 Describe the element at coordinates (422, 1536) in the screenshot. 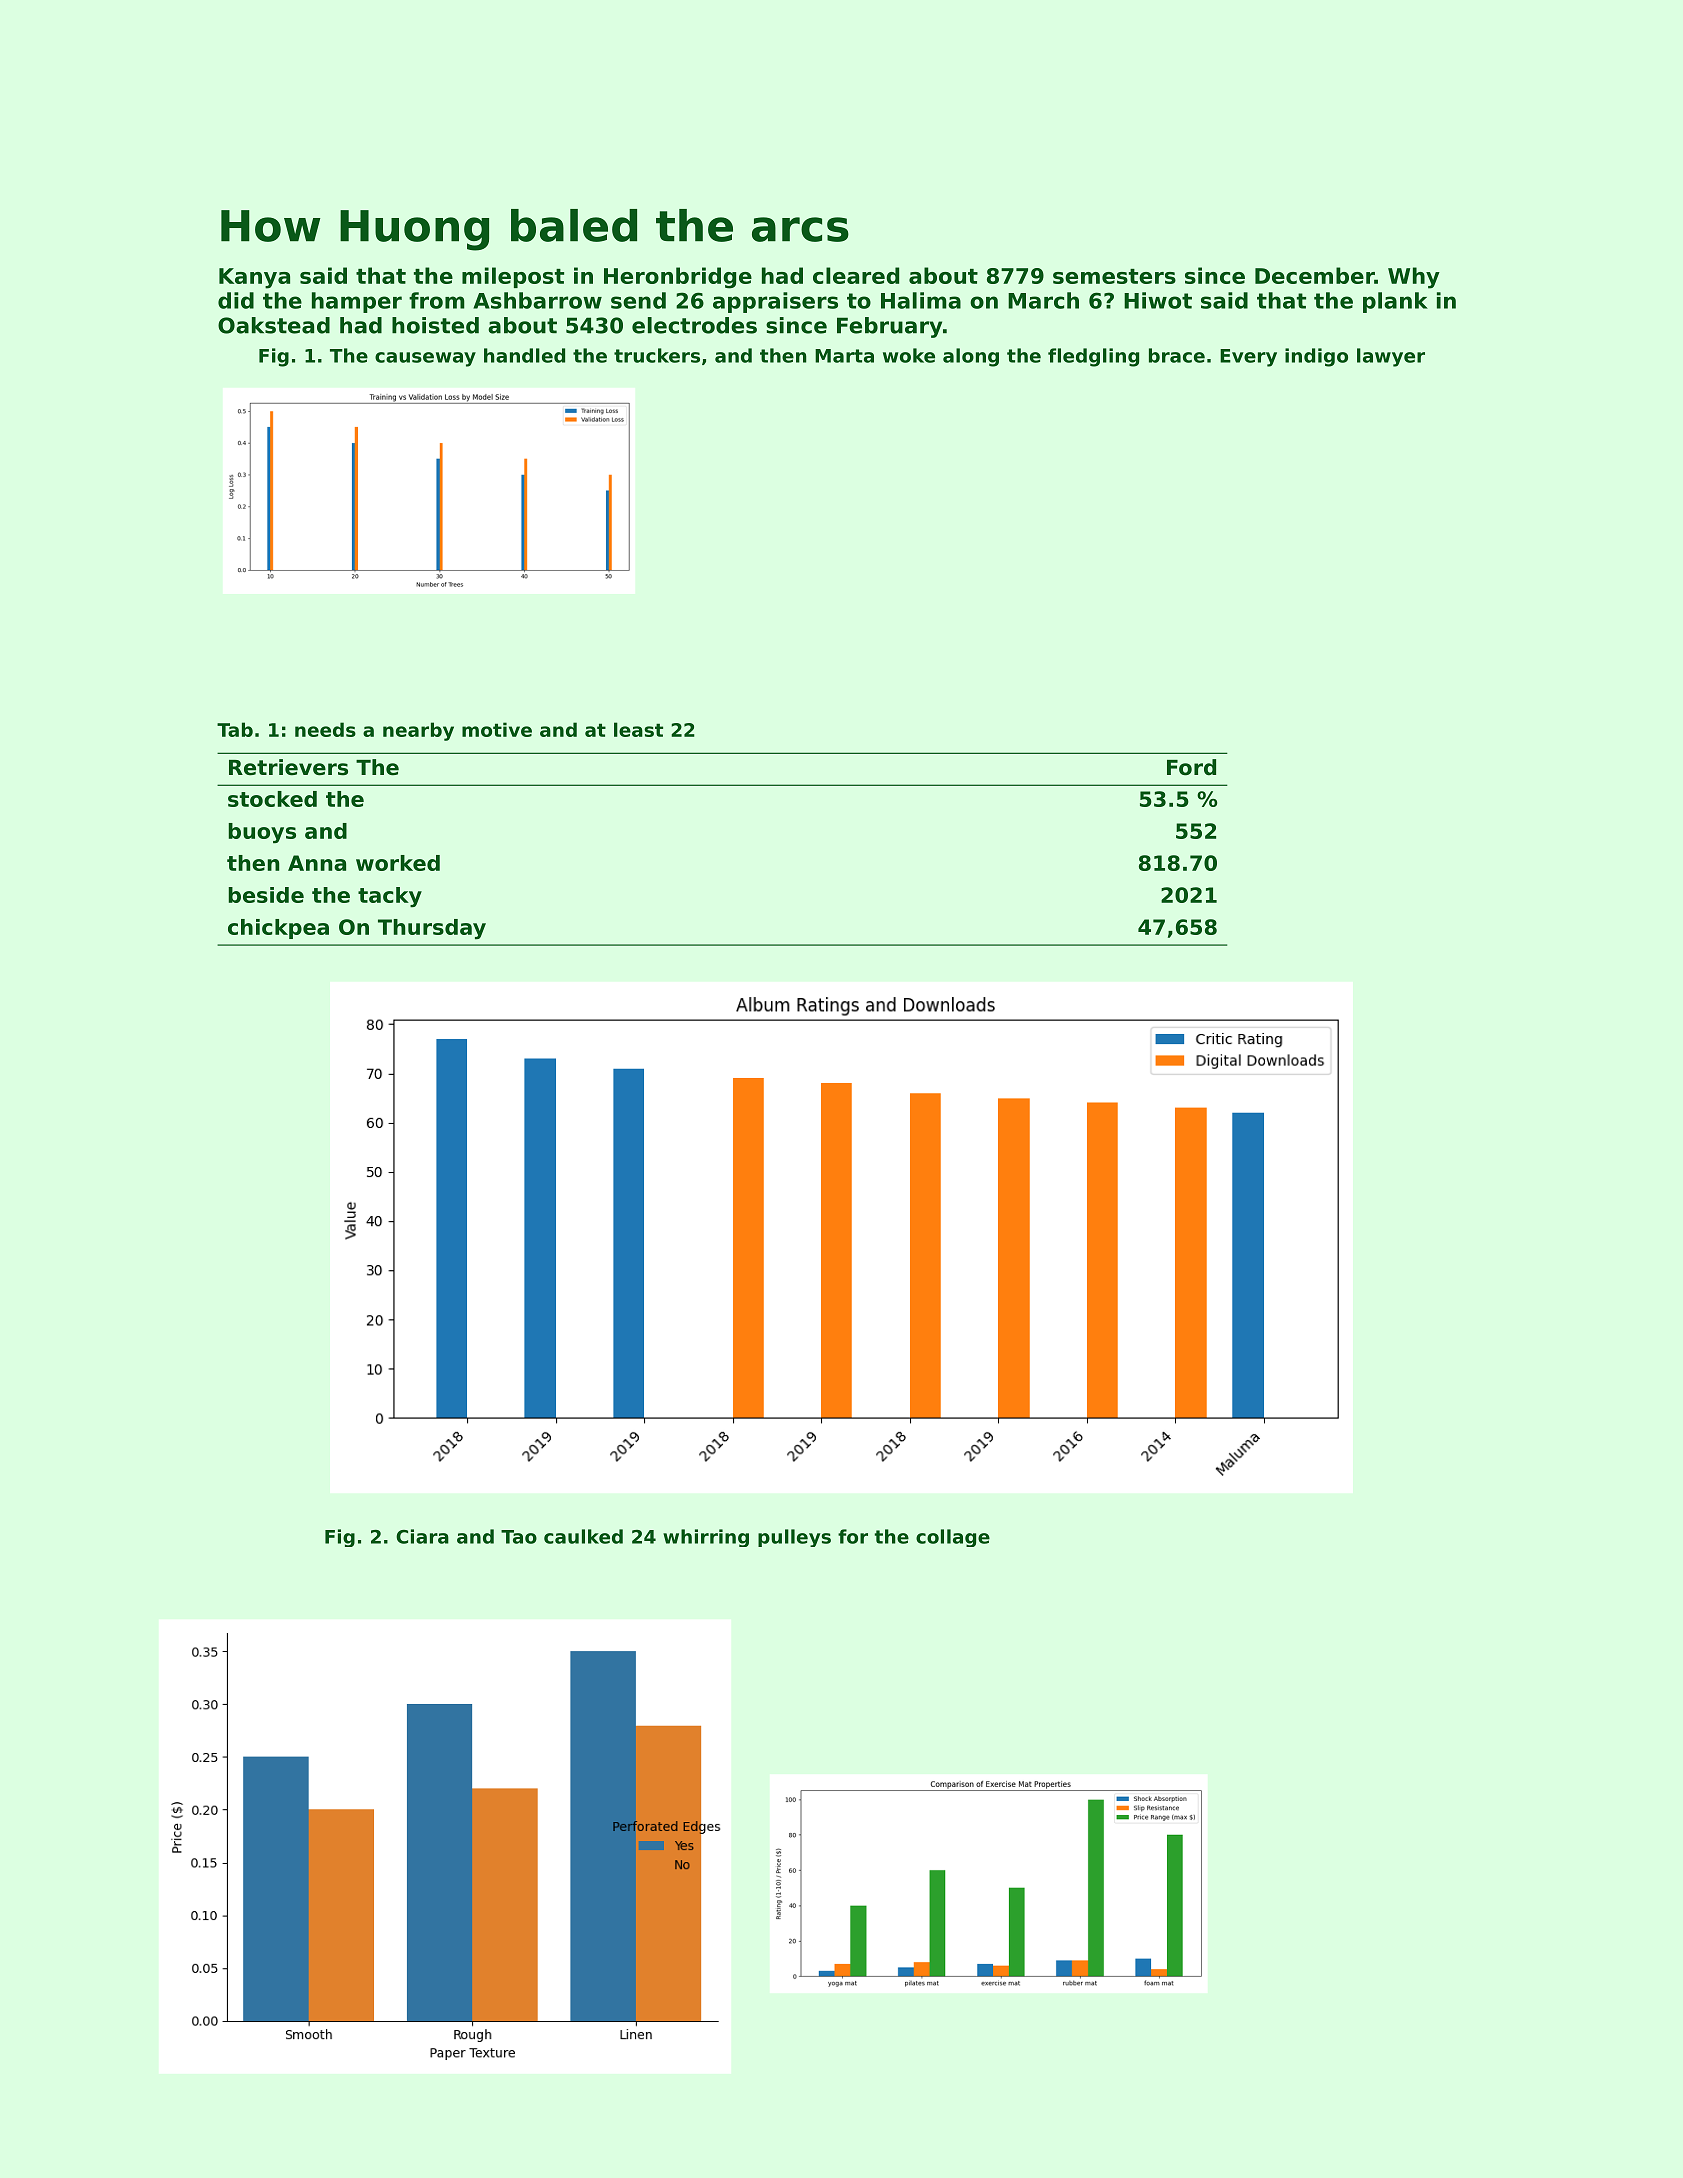

I see `Ciara` at that location.
